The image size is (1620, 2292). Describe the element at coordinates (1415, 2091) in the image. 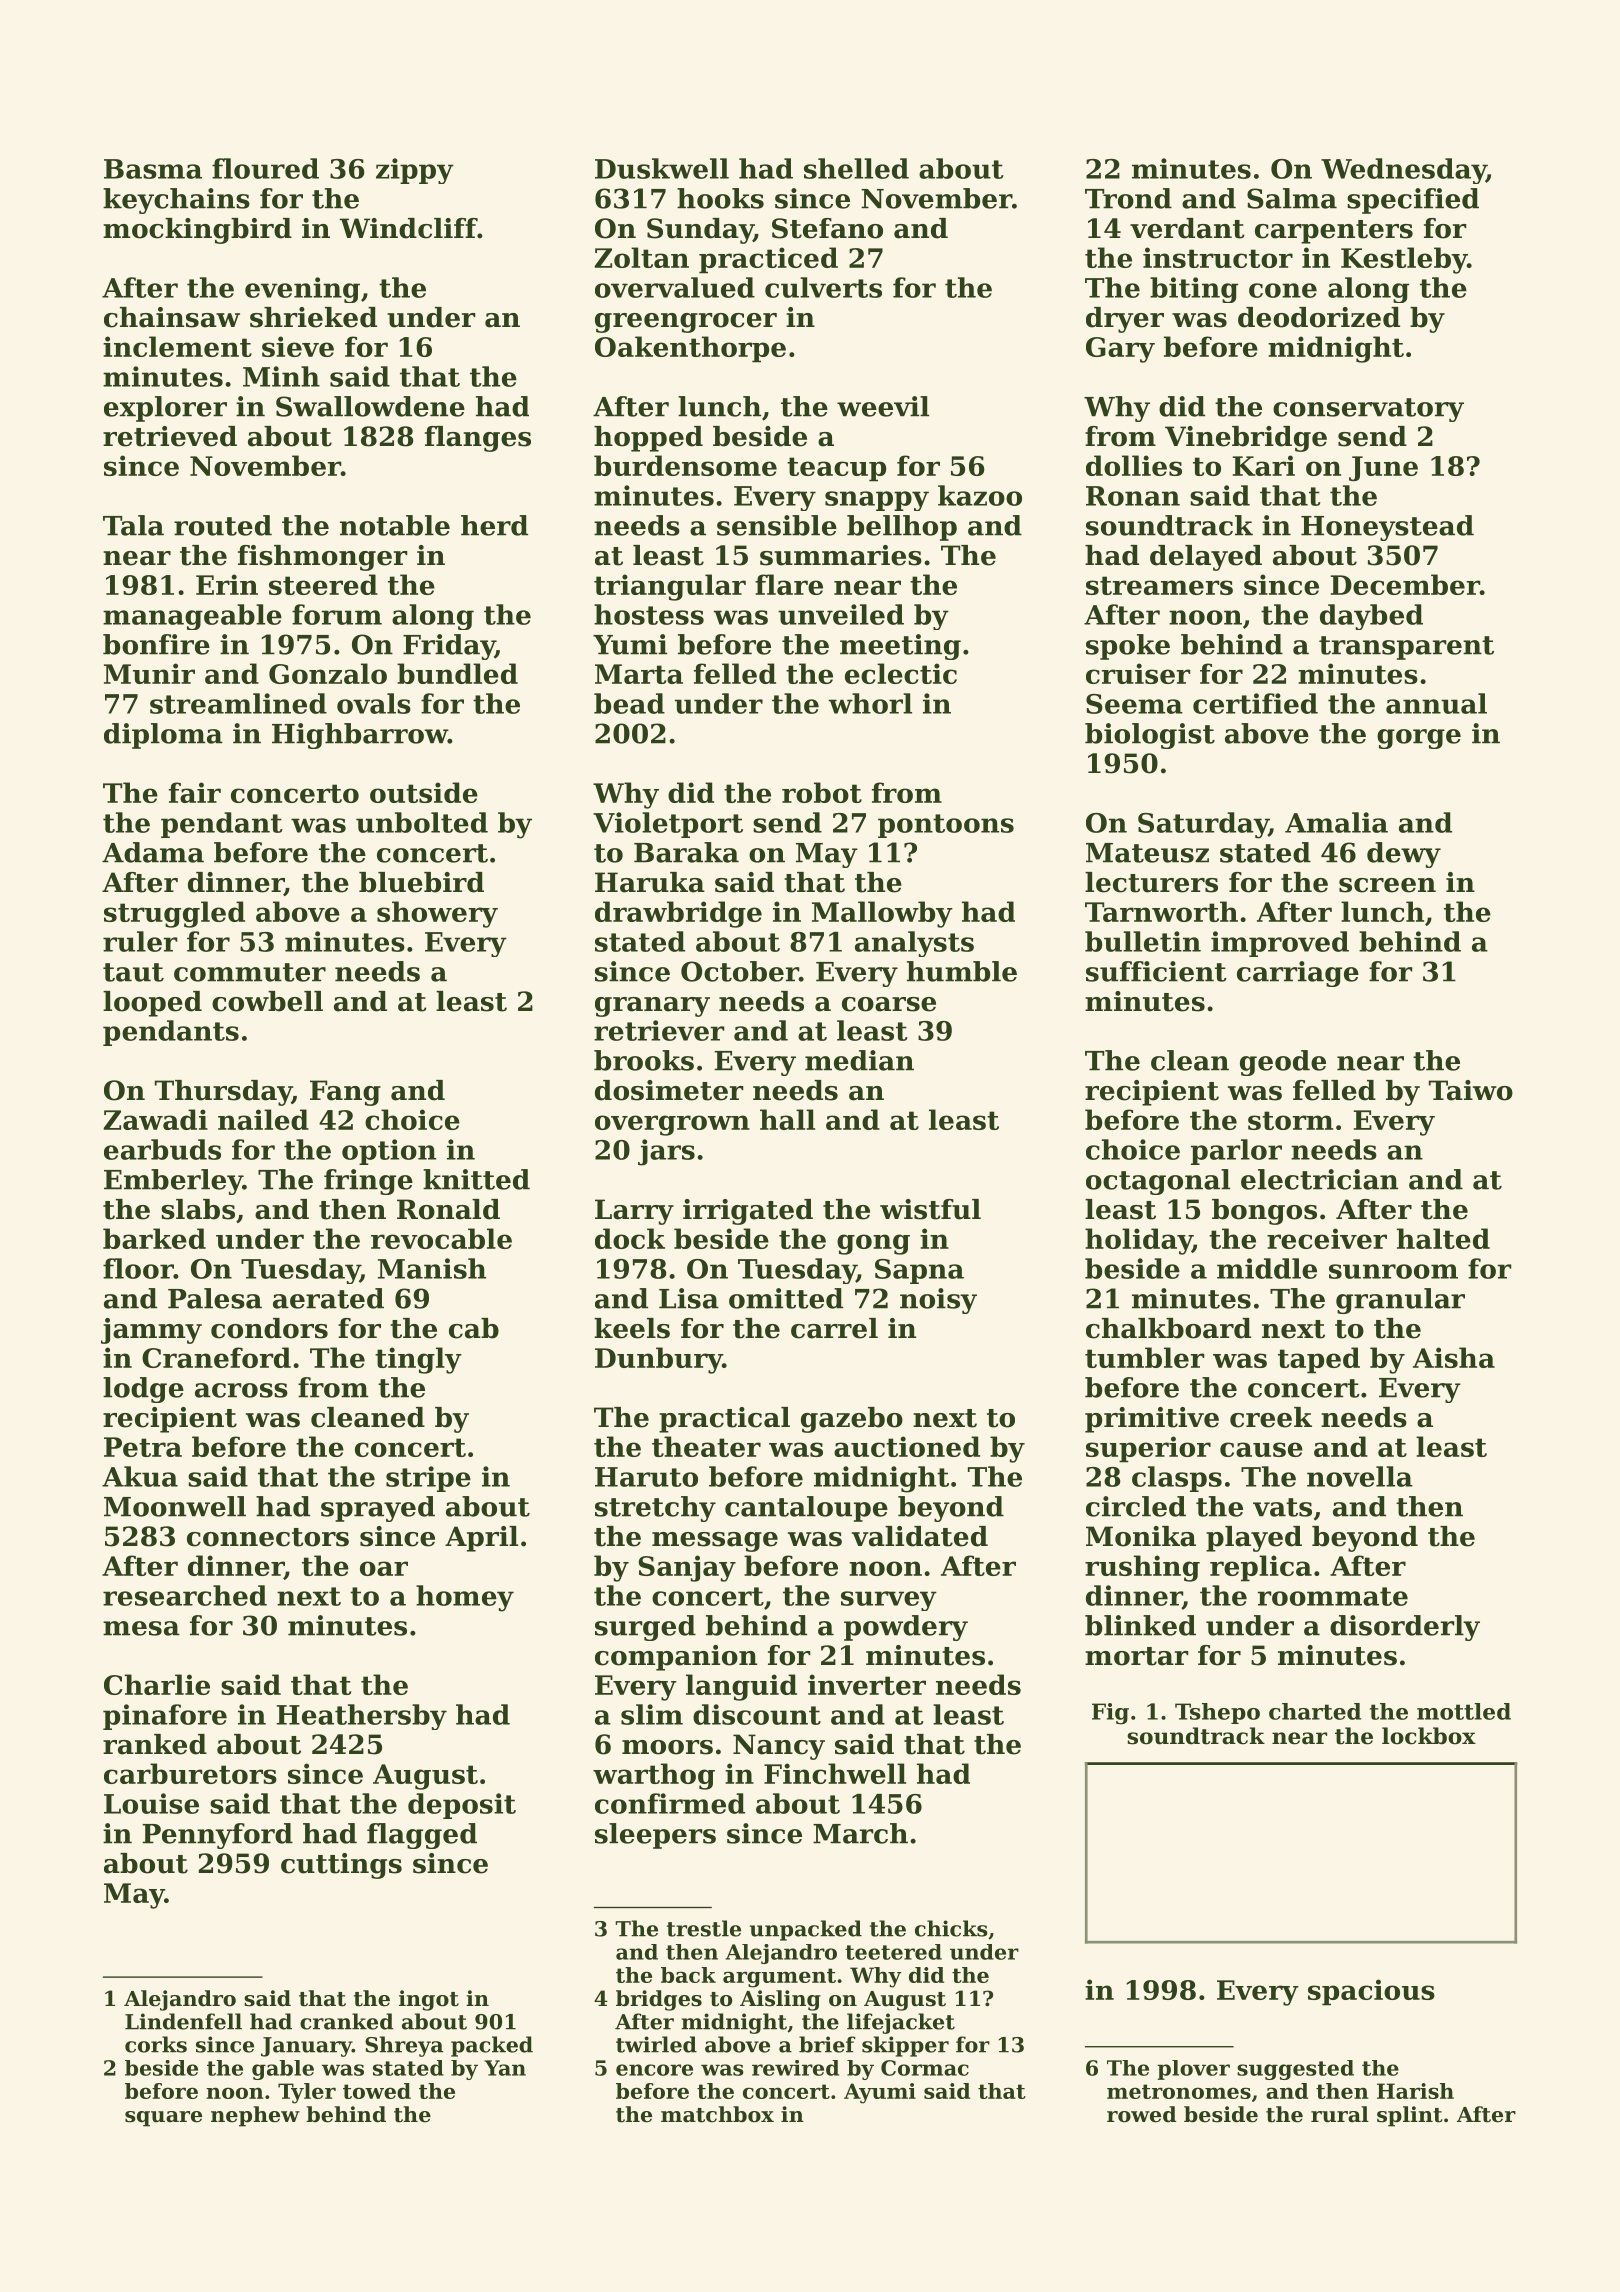

I see `Harish` at that location.
